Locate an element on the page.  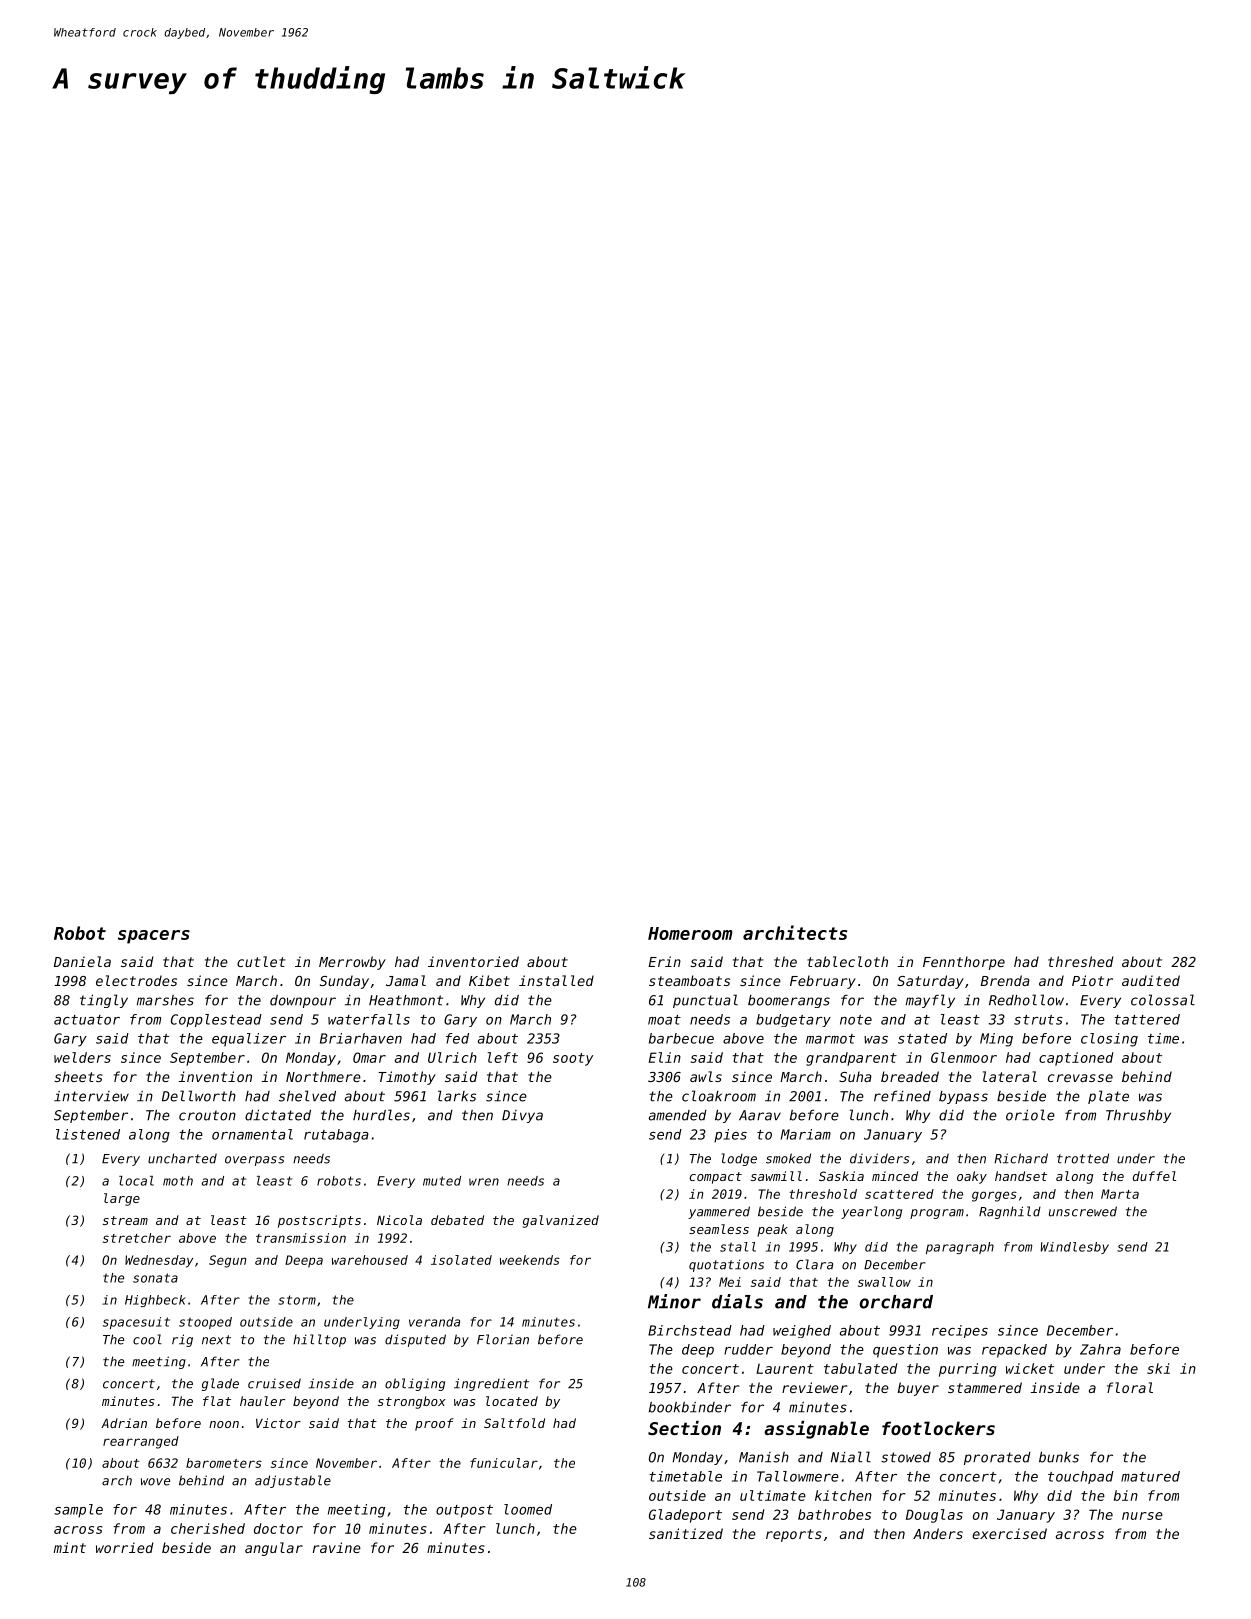
sonata is located at coordinates (155, 1278).
